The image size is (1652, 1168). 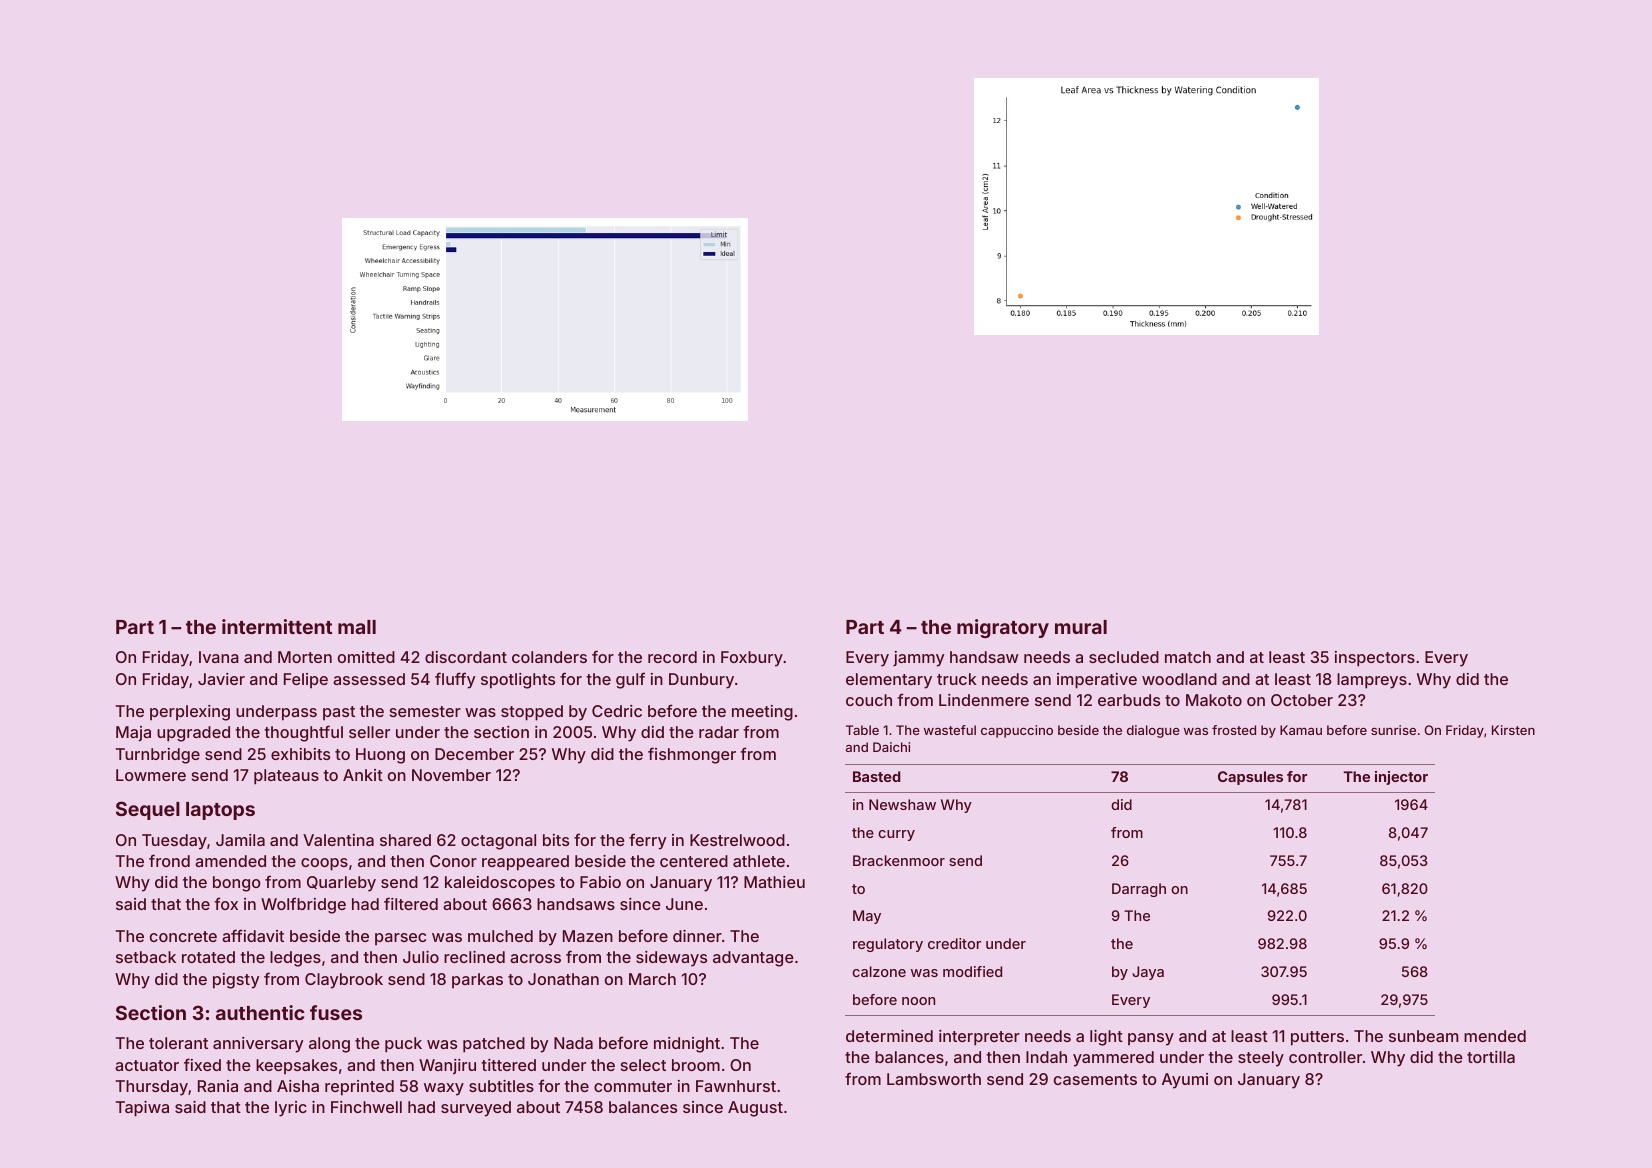 I want to click on Foxbury, so click(x=752, y=659).
